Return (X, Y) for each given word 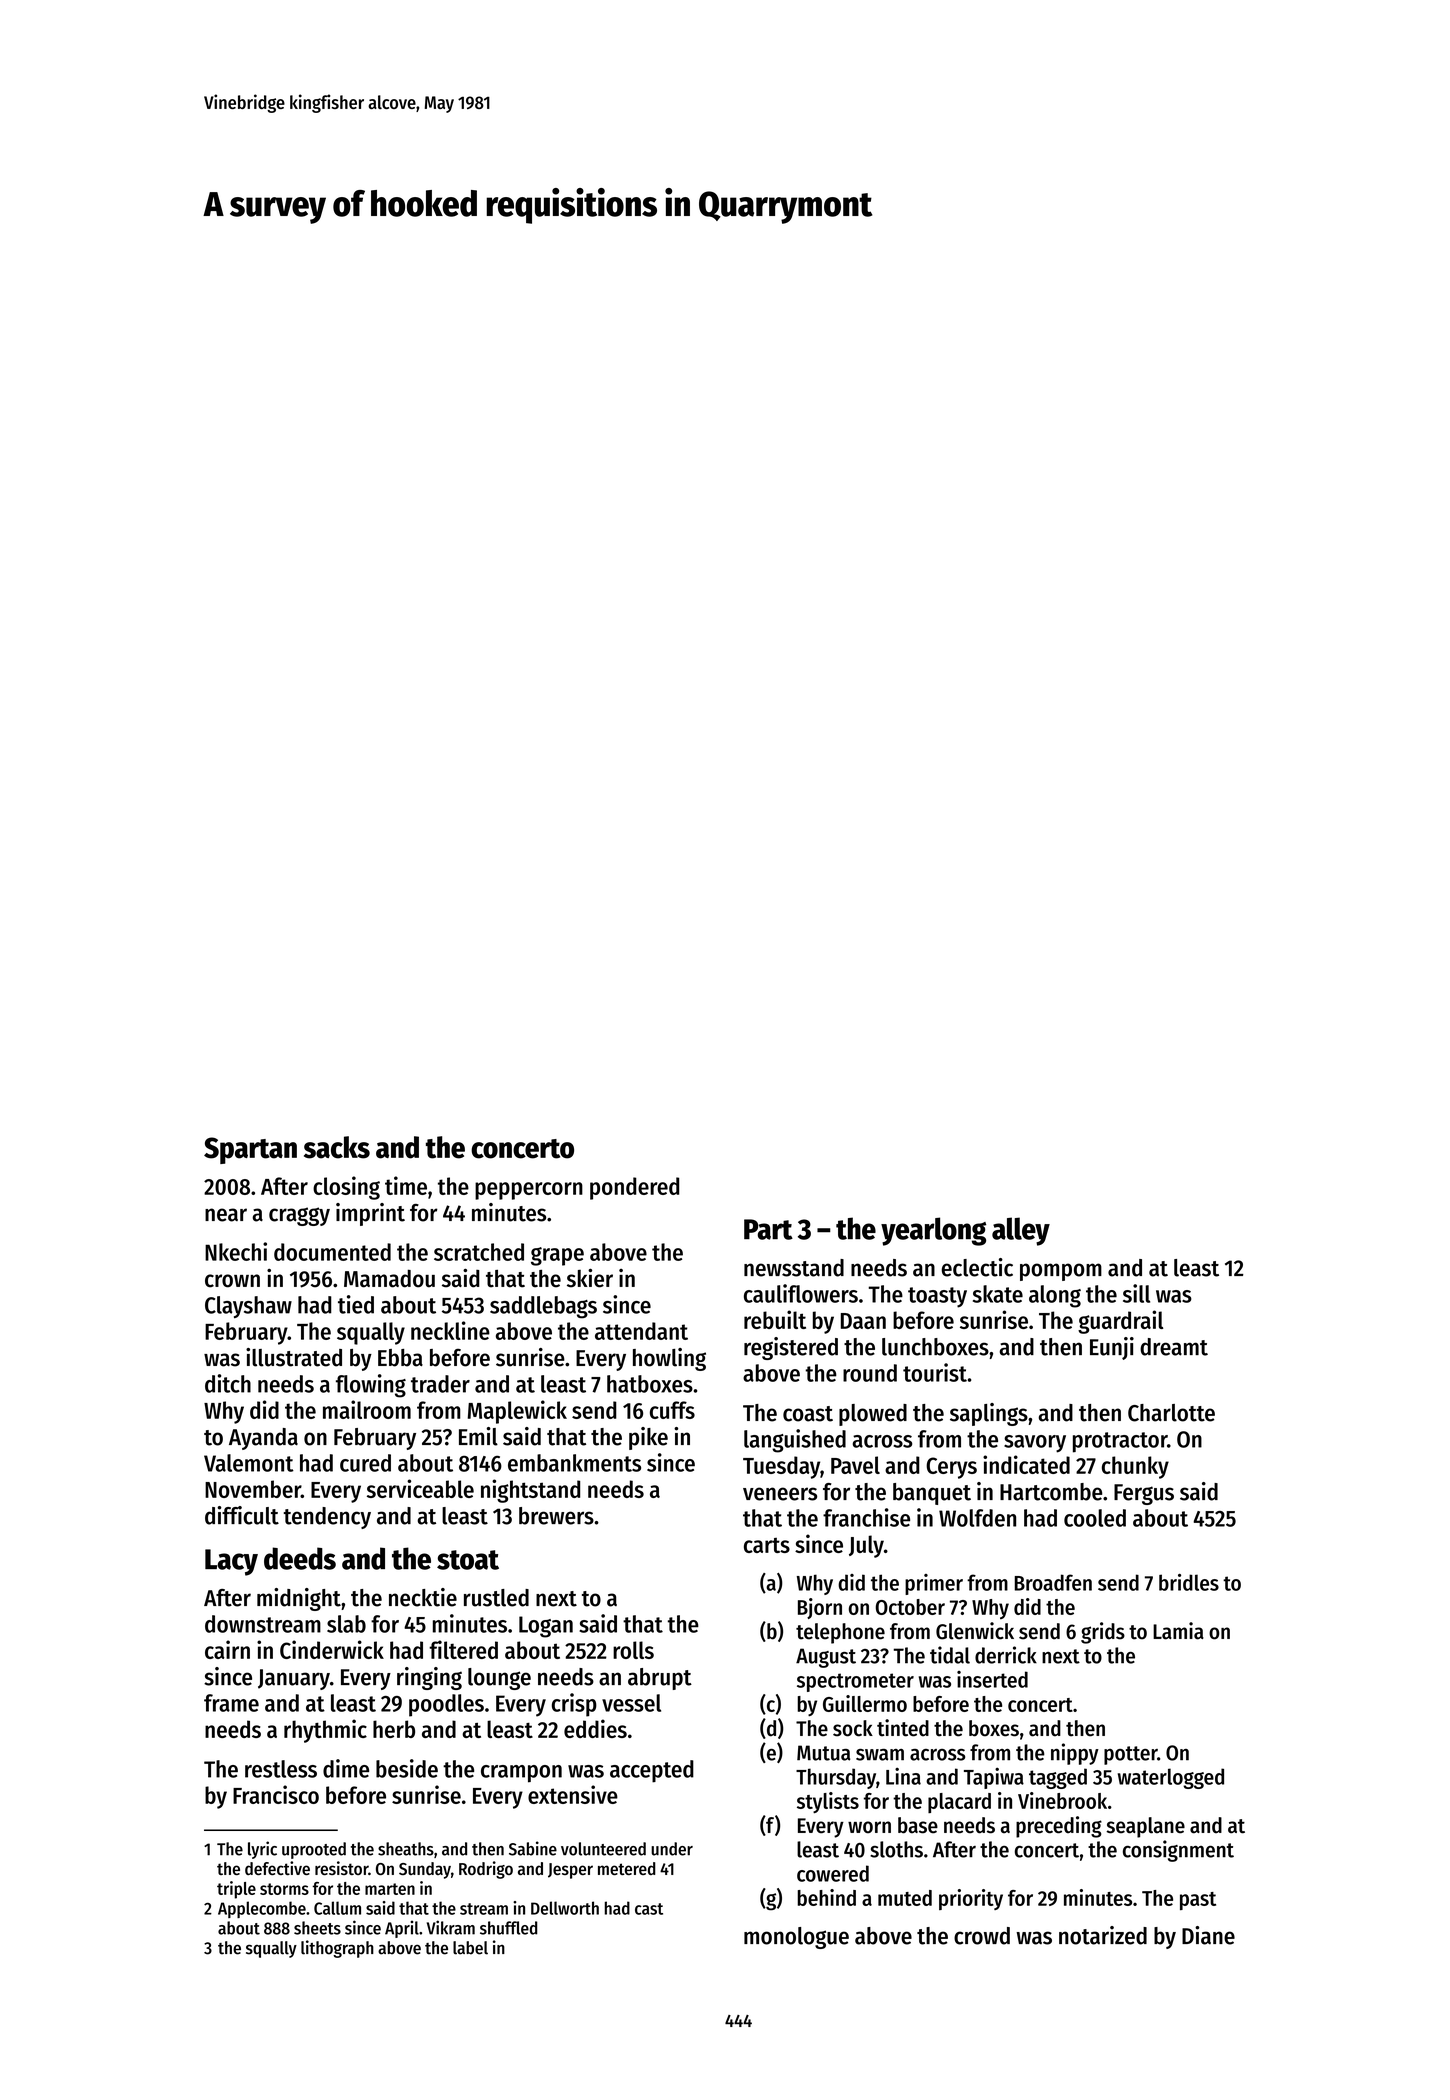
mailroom (367, 1409)
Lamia (1178, 1631)
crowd (982, 1936)
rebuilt (775, 1319)
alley (1021, 1231)
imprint (370, 1214)
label (470, 1948)
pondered (634, 1188)
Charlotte (1171, 1413)
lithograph (337, 1949)
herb (394, 1729)
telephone (840, 1633)
